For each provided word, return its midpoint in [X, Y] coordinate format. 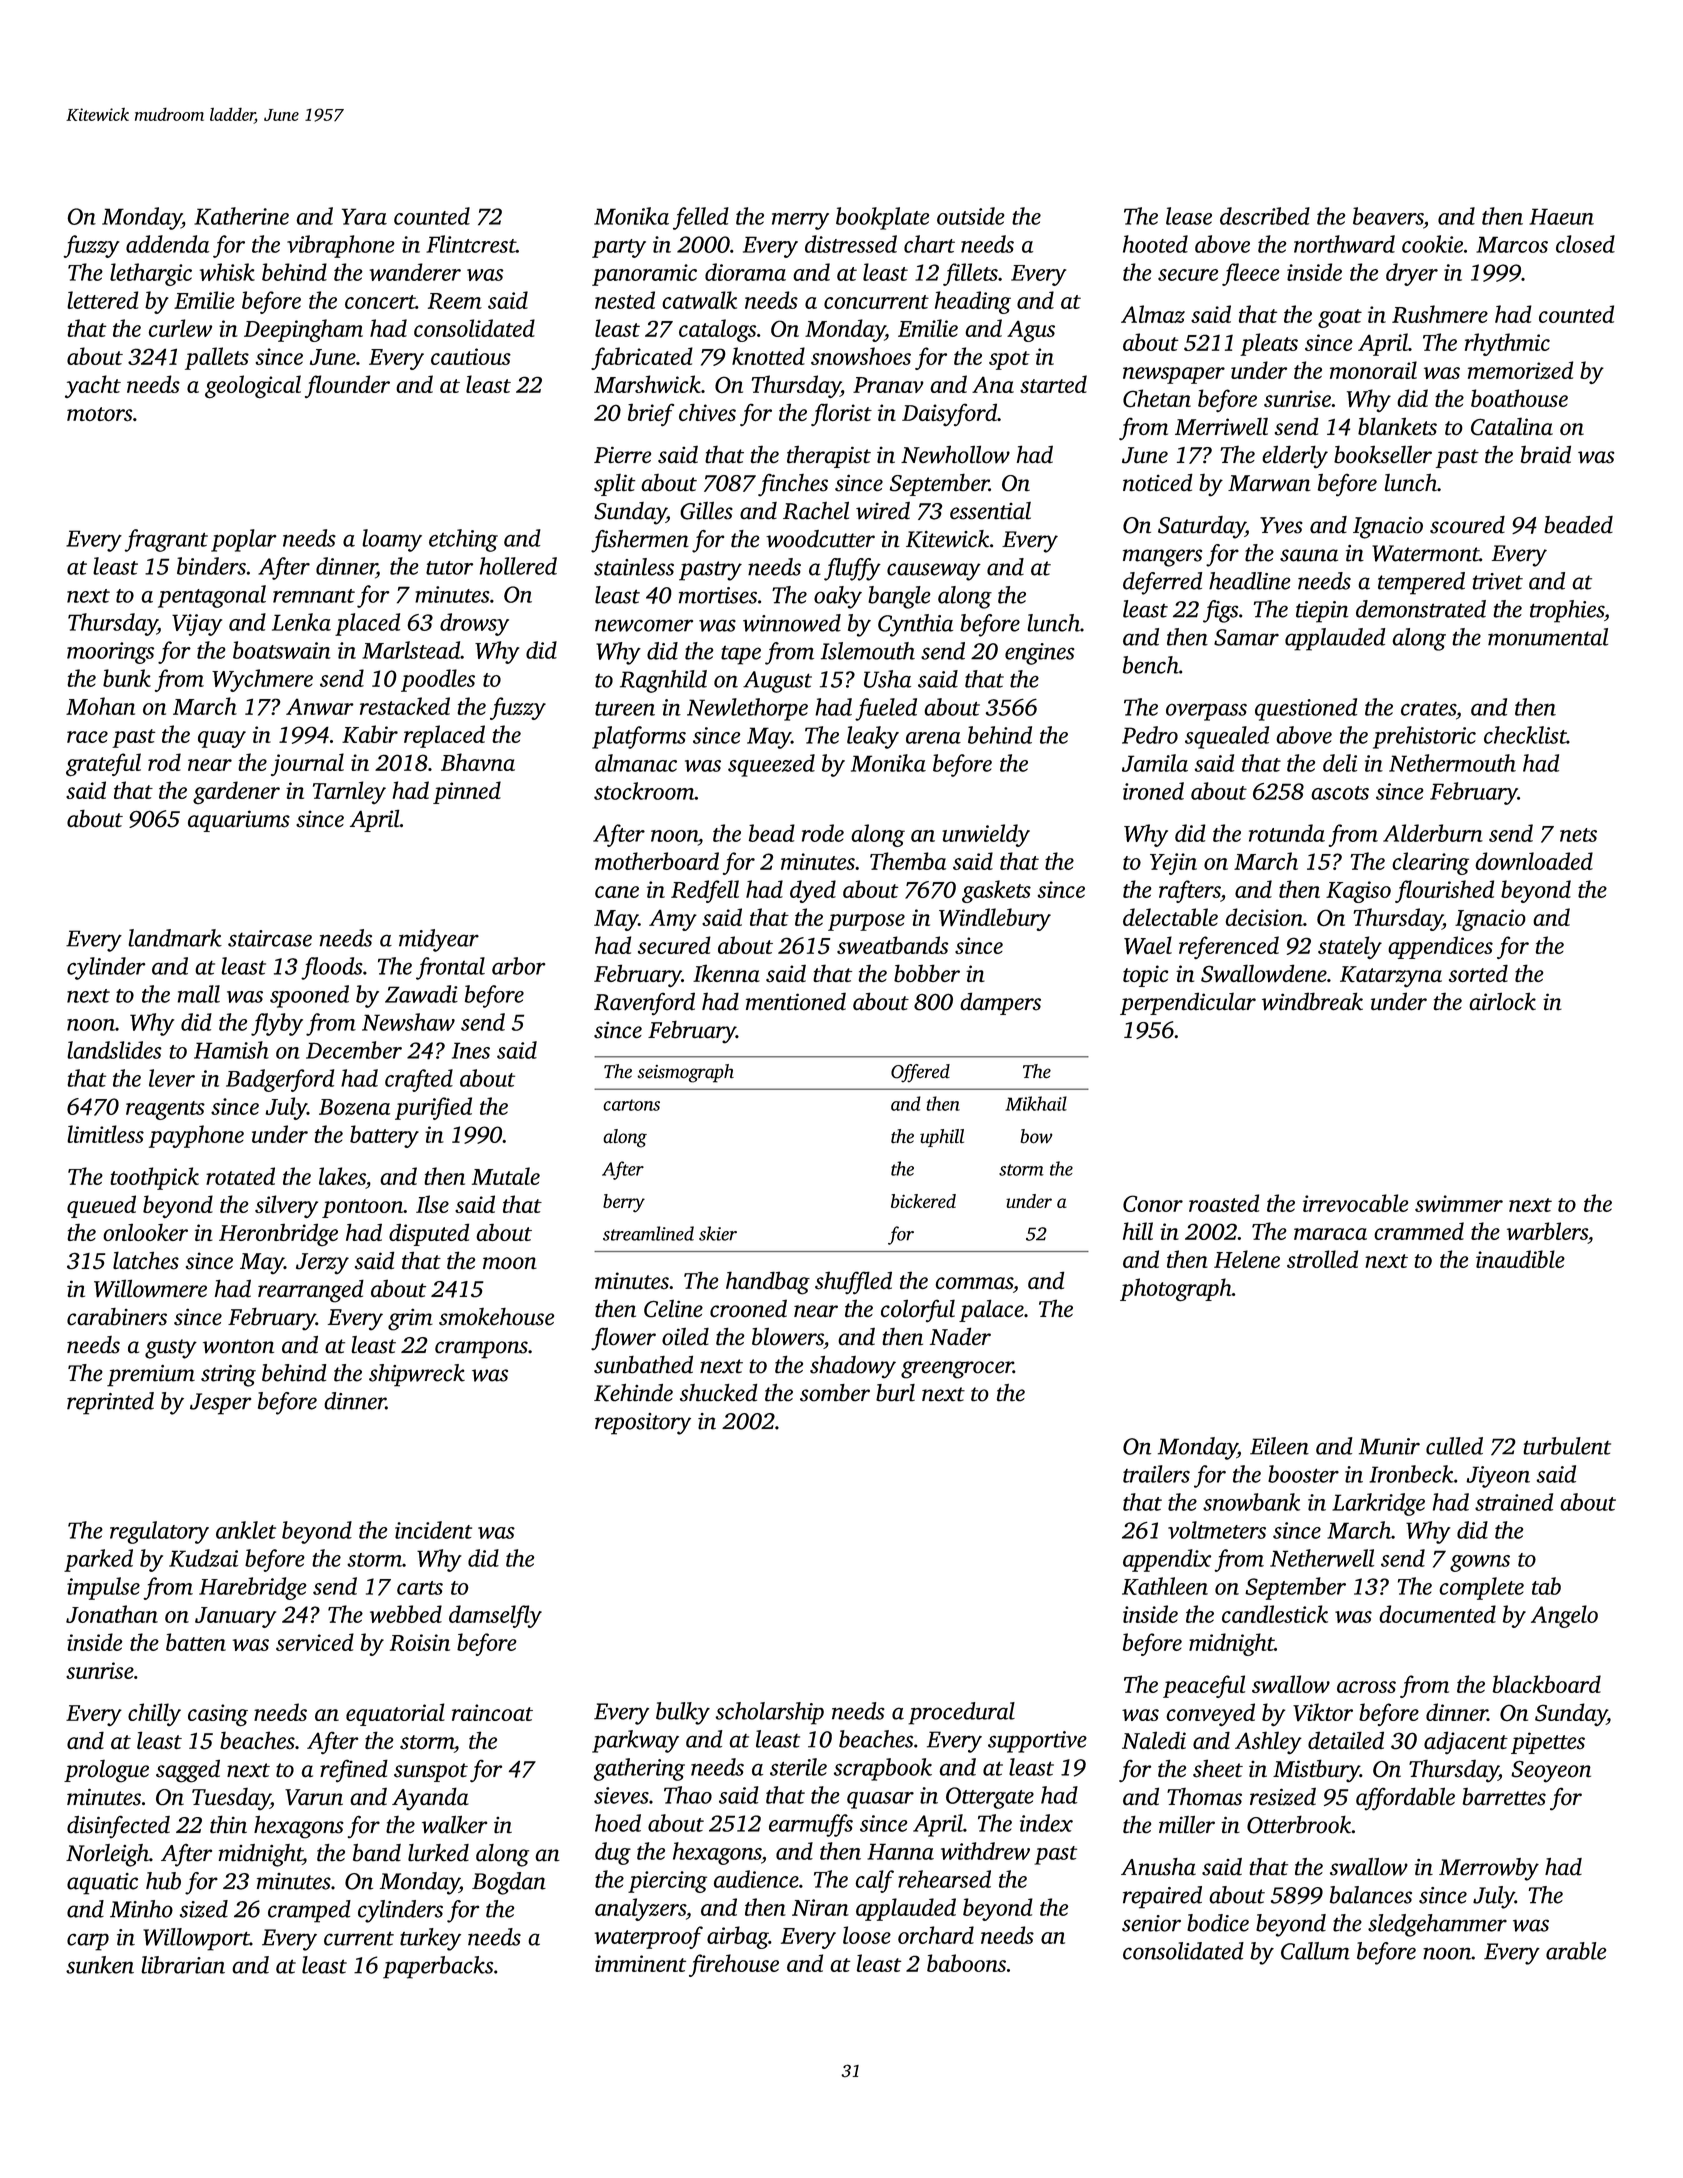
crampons [481, 1350]
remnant [314, 596]
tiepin [1322, 612]
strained [1514, 1502]
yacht [93, 386]
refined [354, 1770]
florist [841, 414]
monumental [1548, 637]
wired [883, 511]
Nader [960, 1336]
